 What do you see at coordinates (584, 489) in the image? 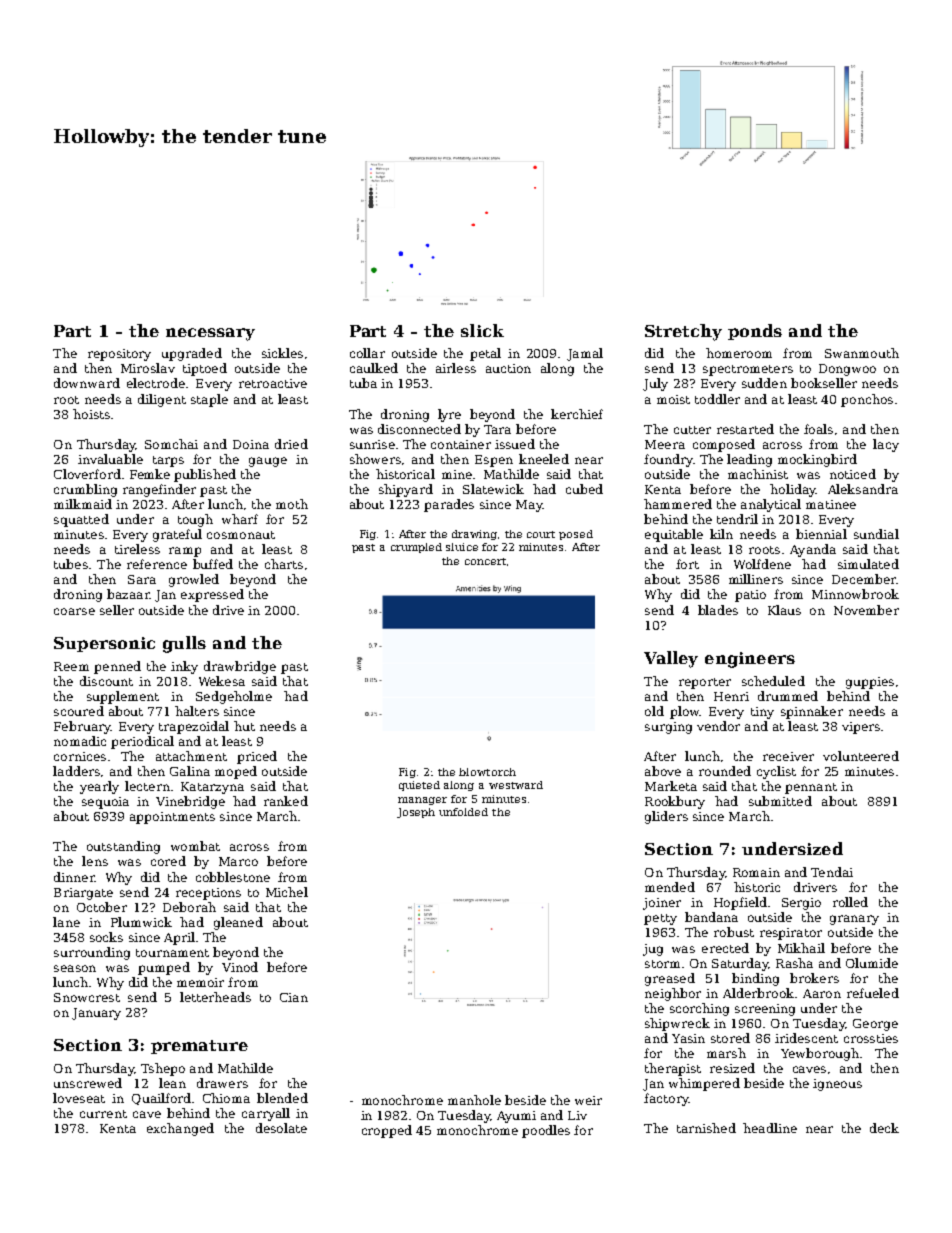
I see `cubed` at bounding box center [584, 489].
